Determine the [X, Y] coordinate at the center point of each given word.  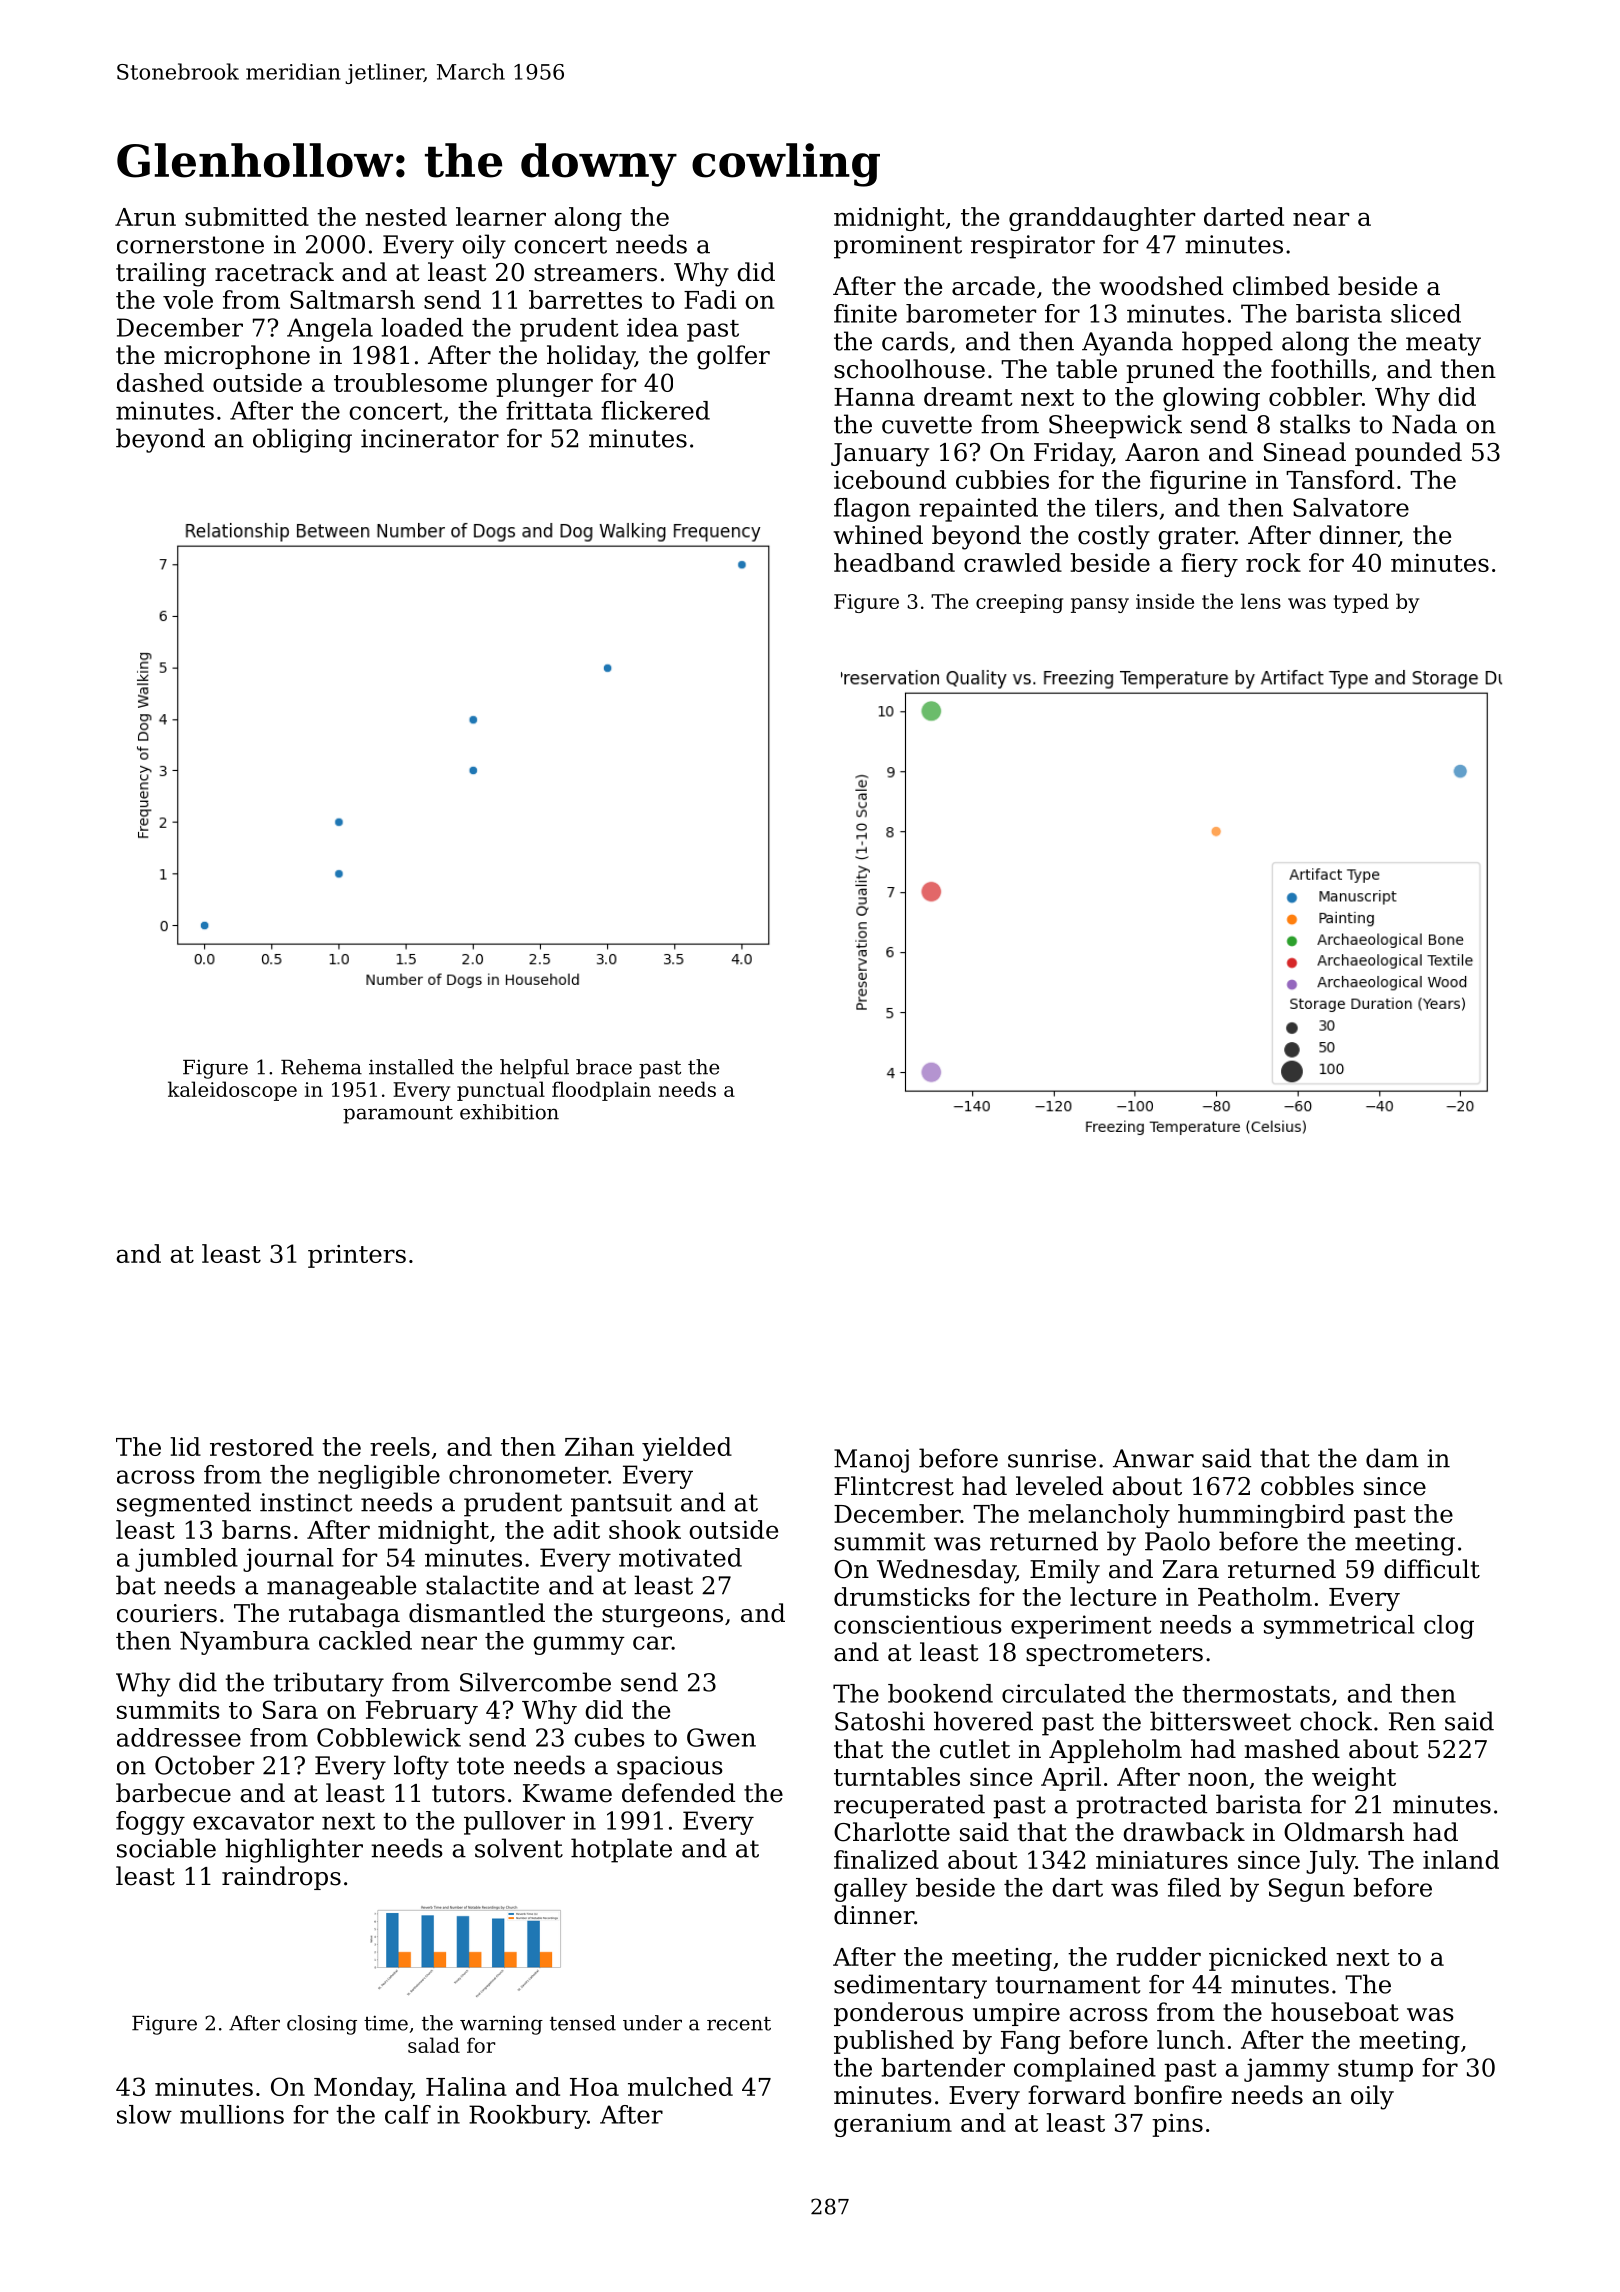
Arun [145, 217]
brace [604, 1067]
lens [1261, 601]
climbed [1281, 286]
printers [357, 1256]
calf [408, 2114]
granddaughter [1102, 219]
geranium [893, 2125]
